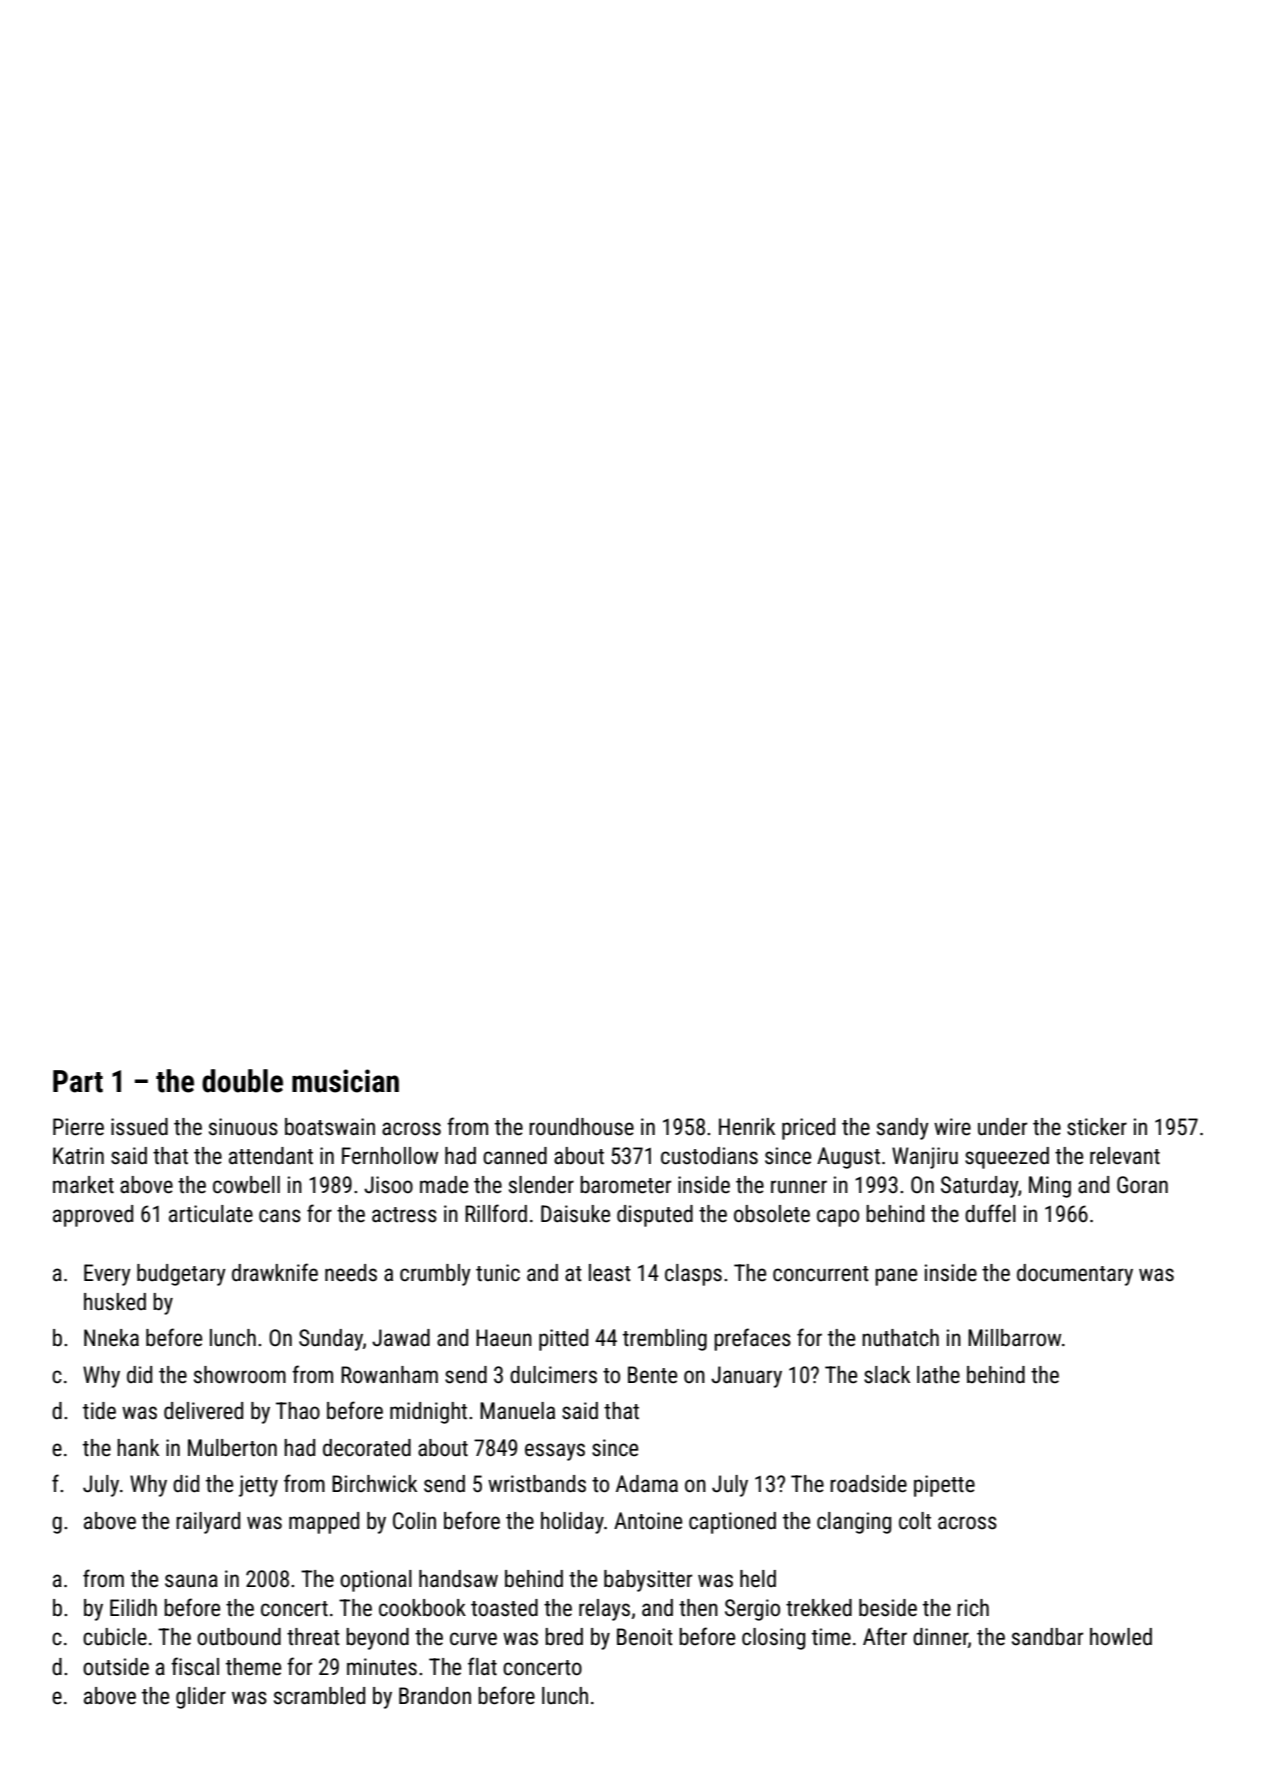 This screenshot has height=1786, width=1263. What do you see at coordinates (952, 1127) in the screenshot?
I see `wire` at bounding box center [952, 1127].
